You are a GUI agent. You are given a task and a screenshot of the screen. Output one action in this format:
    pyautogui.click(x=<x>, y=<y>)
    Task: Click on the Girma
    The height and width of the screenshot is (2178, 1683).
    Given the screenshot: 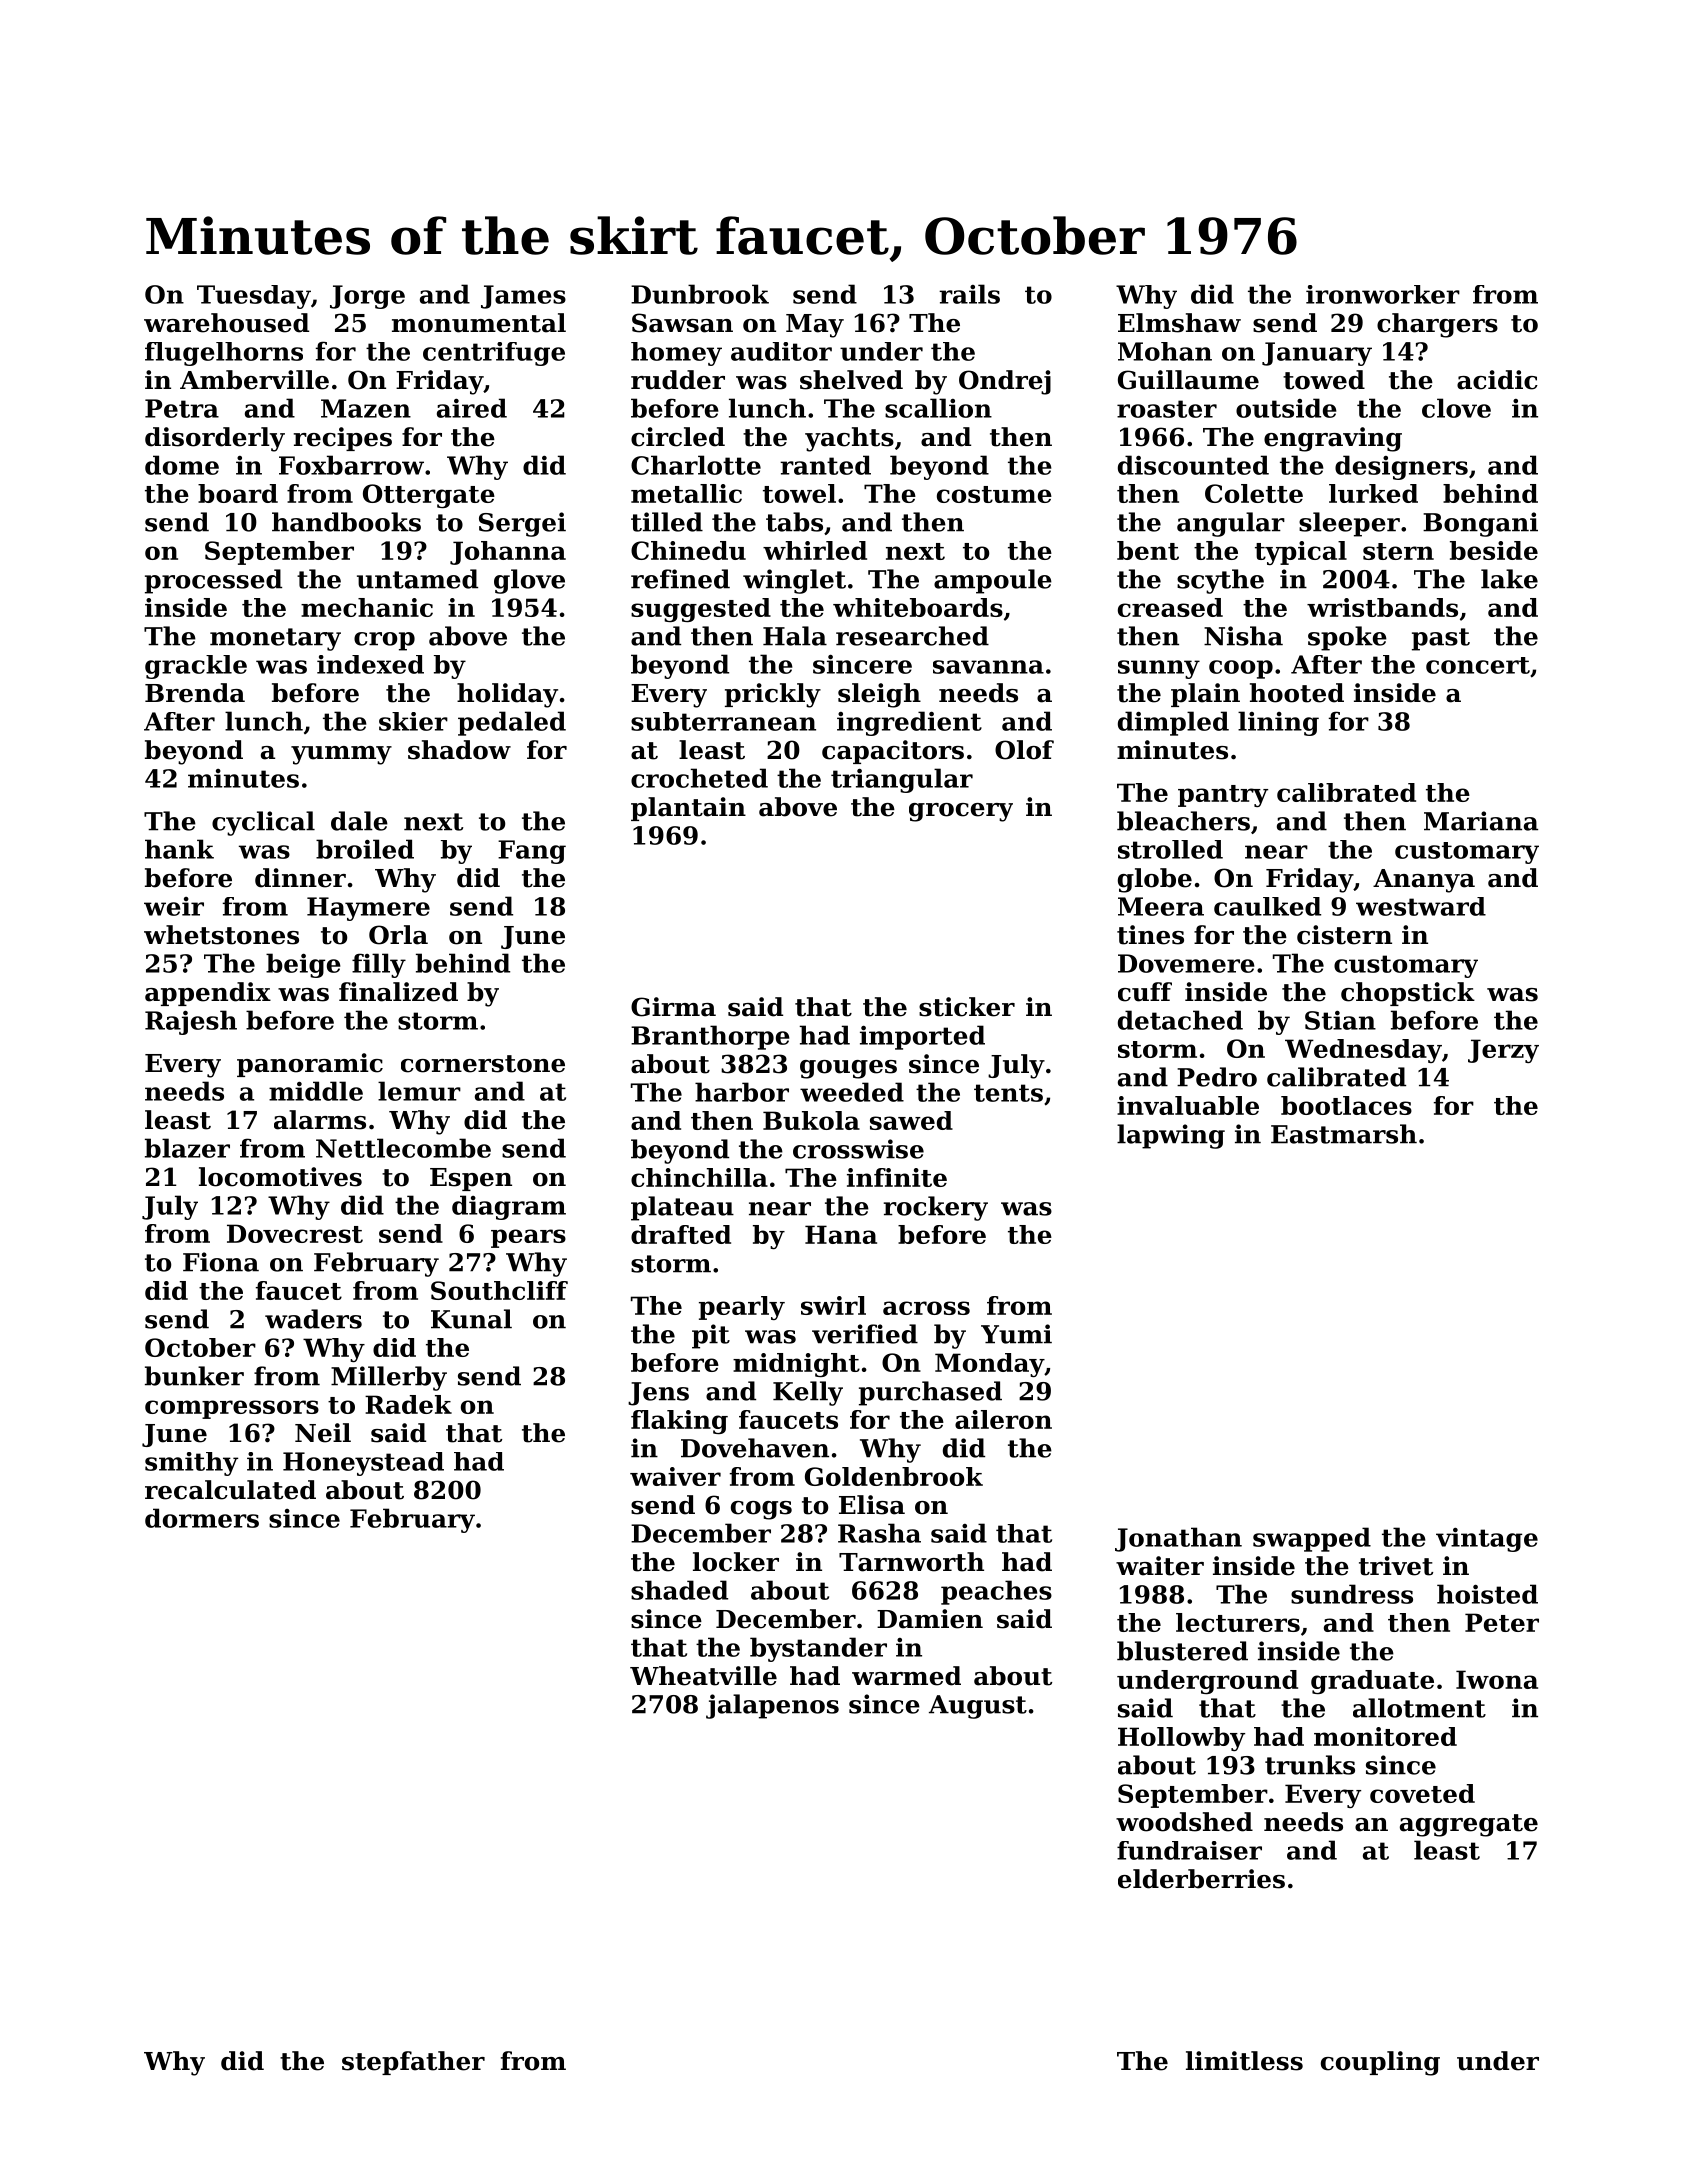 What is the action you would take?
    pyautogui.click(x=673, y=1007)
